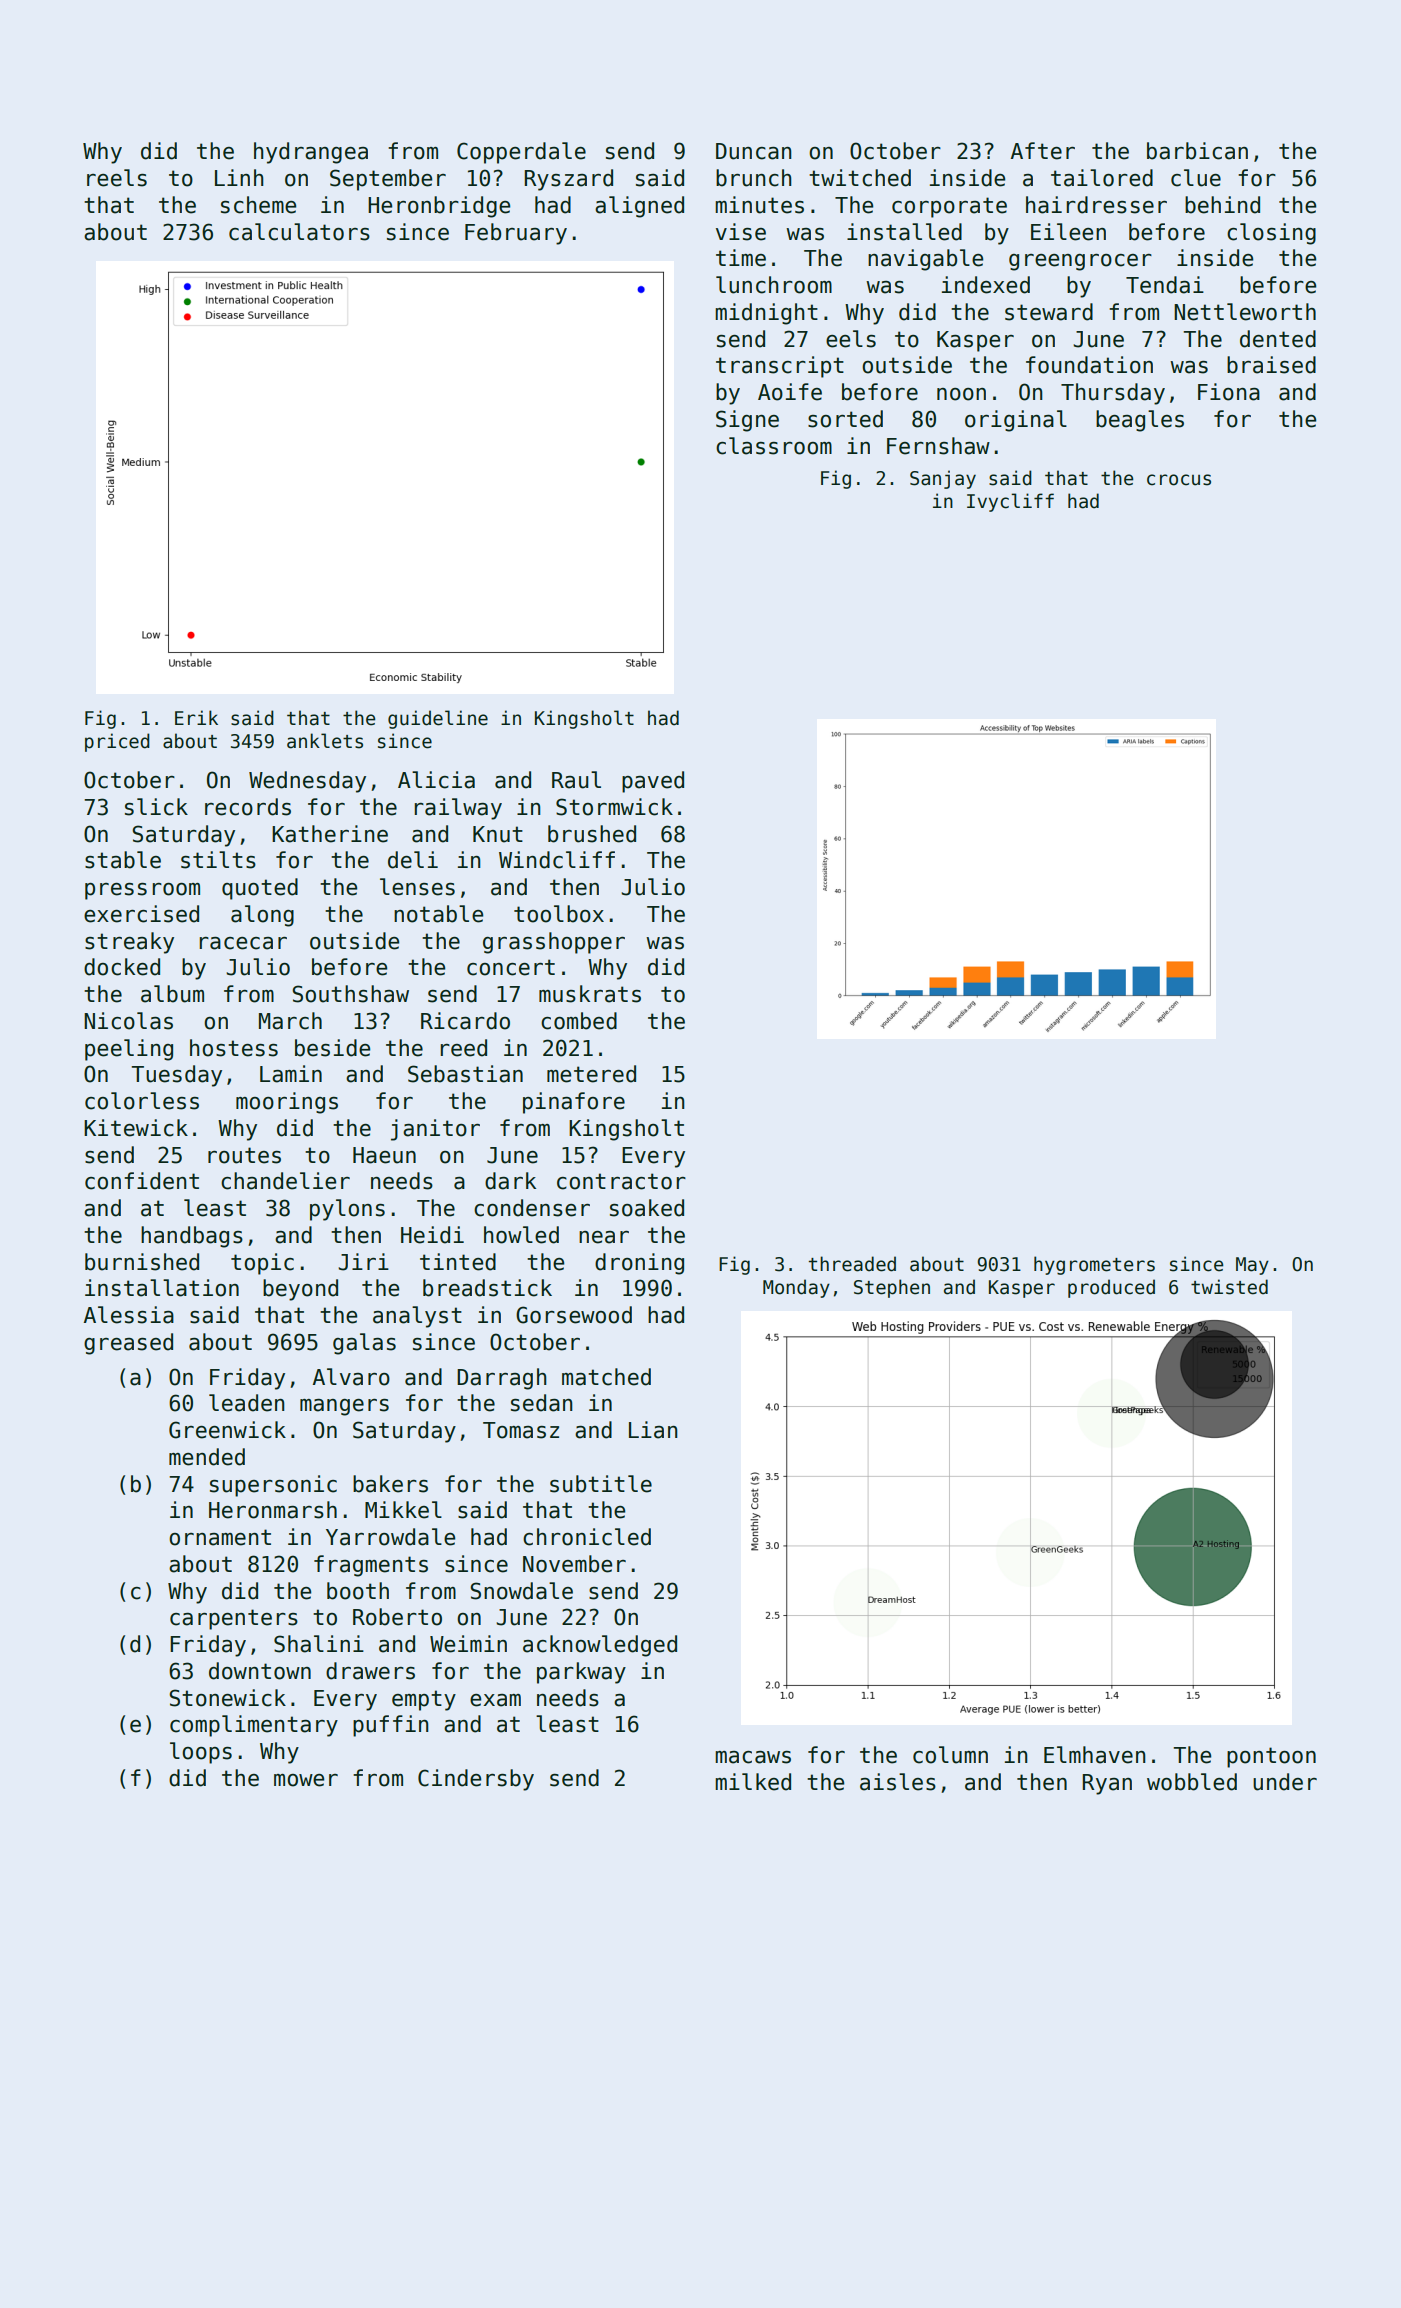  What do you see at coordinates (774, 446) in the image?
I see `classroom` at bounding box center [774, 446].
